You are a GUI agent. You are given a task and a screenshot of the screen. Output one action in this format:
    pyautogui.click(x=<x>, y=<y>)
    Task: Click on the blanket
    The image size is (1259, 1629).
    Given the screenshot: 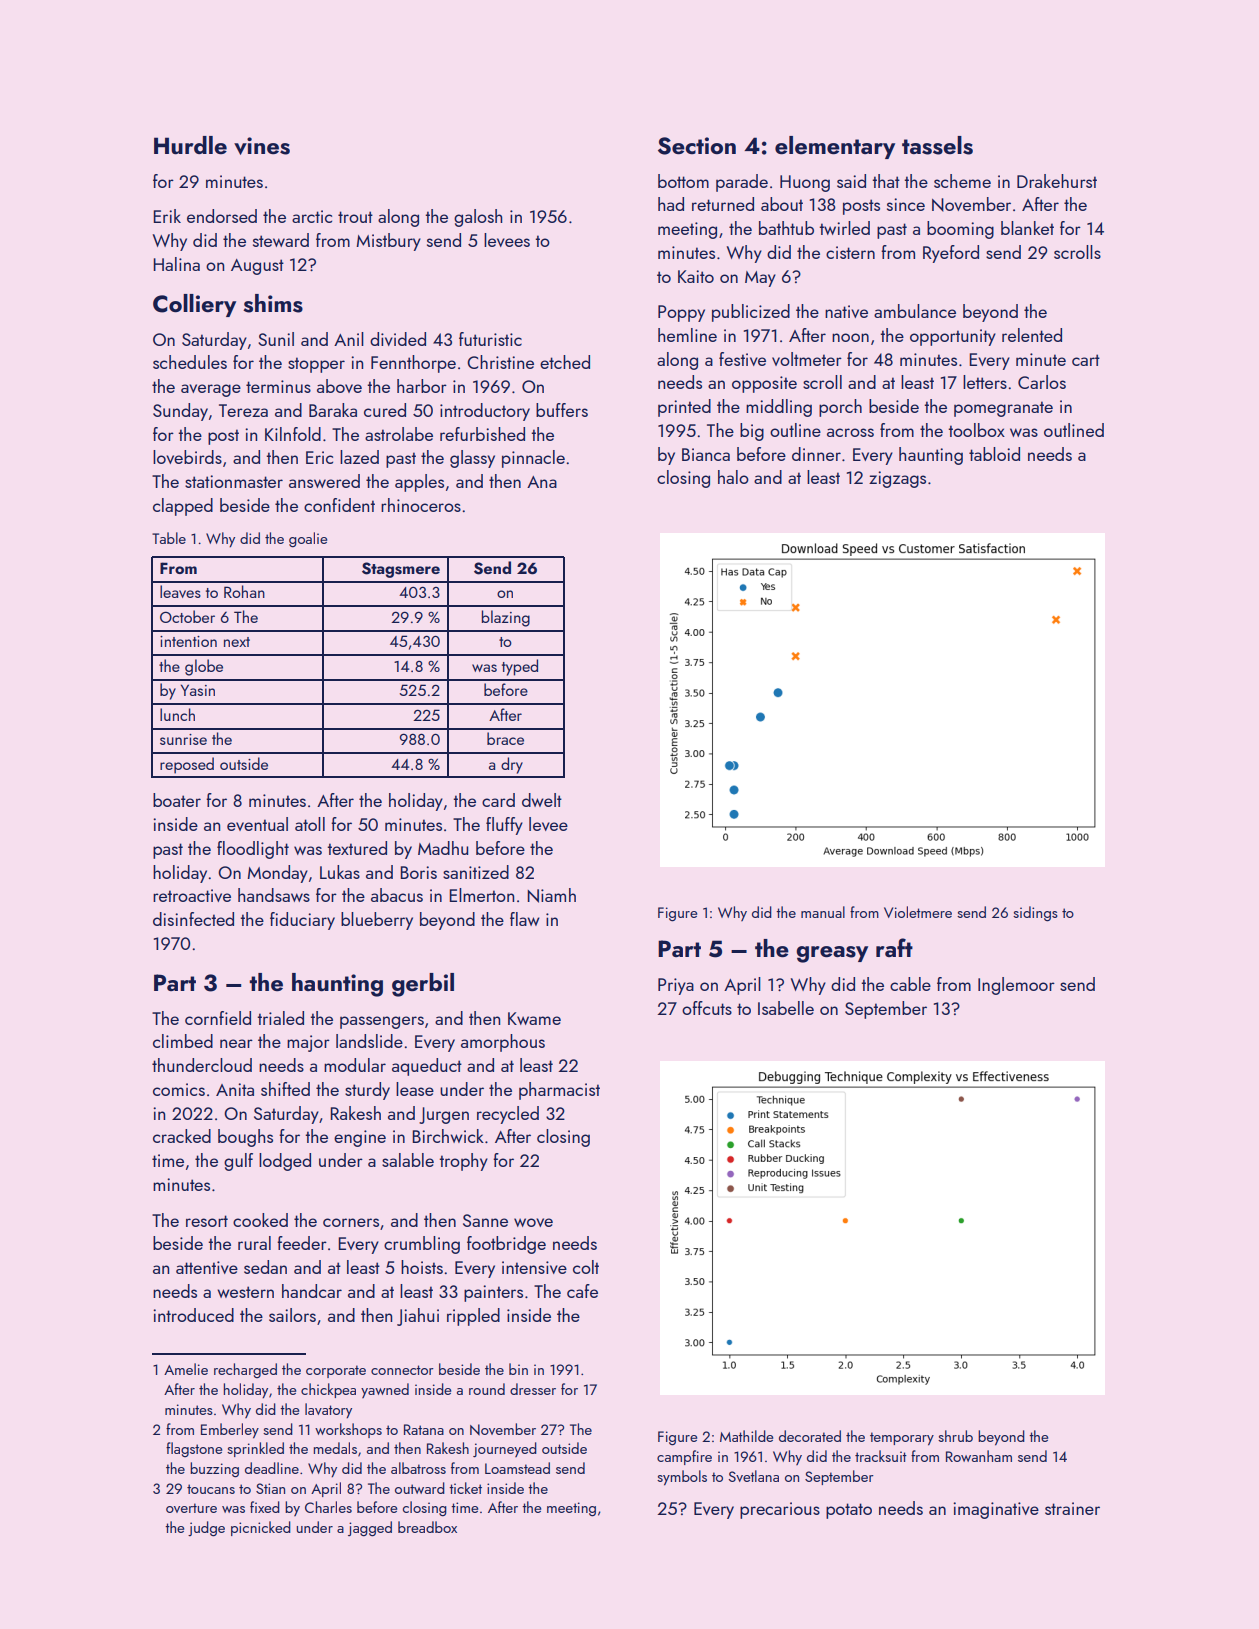 What is the action you would take?
    pyautogui.click(x=1027, y=228)
